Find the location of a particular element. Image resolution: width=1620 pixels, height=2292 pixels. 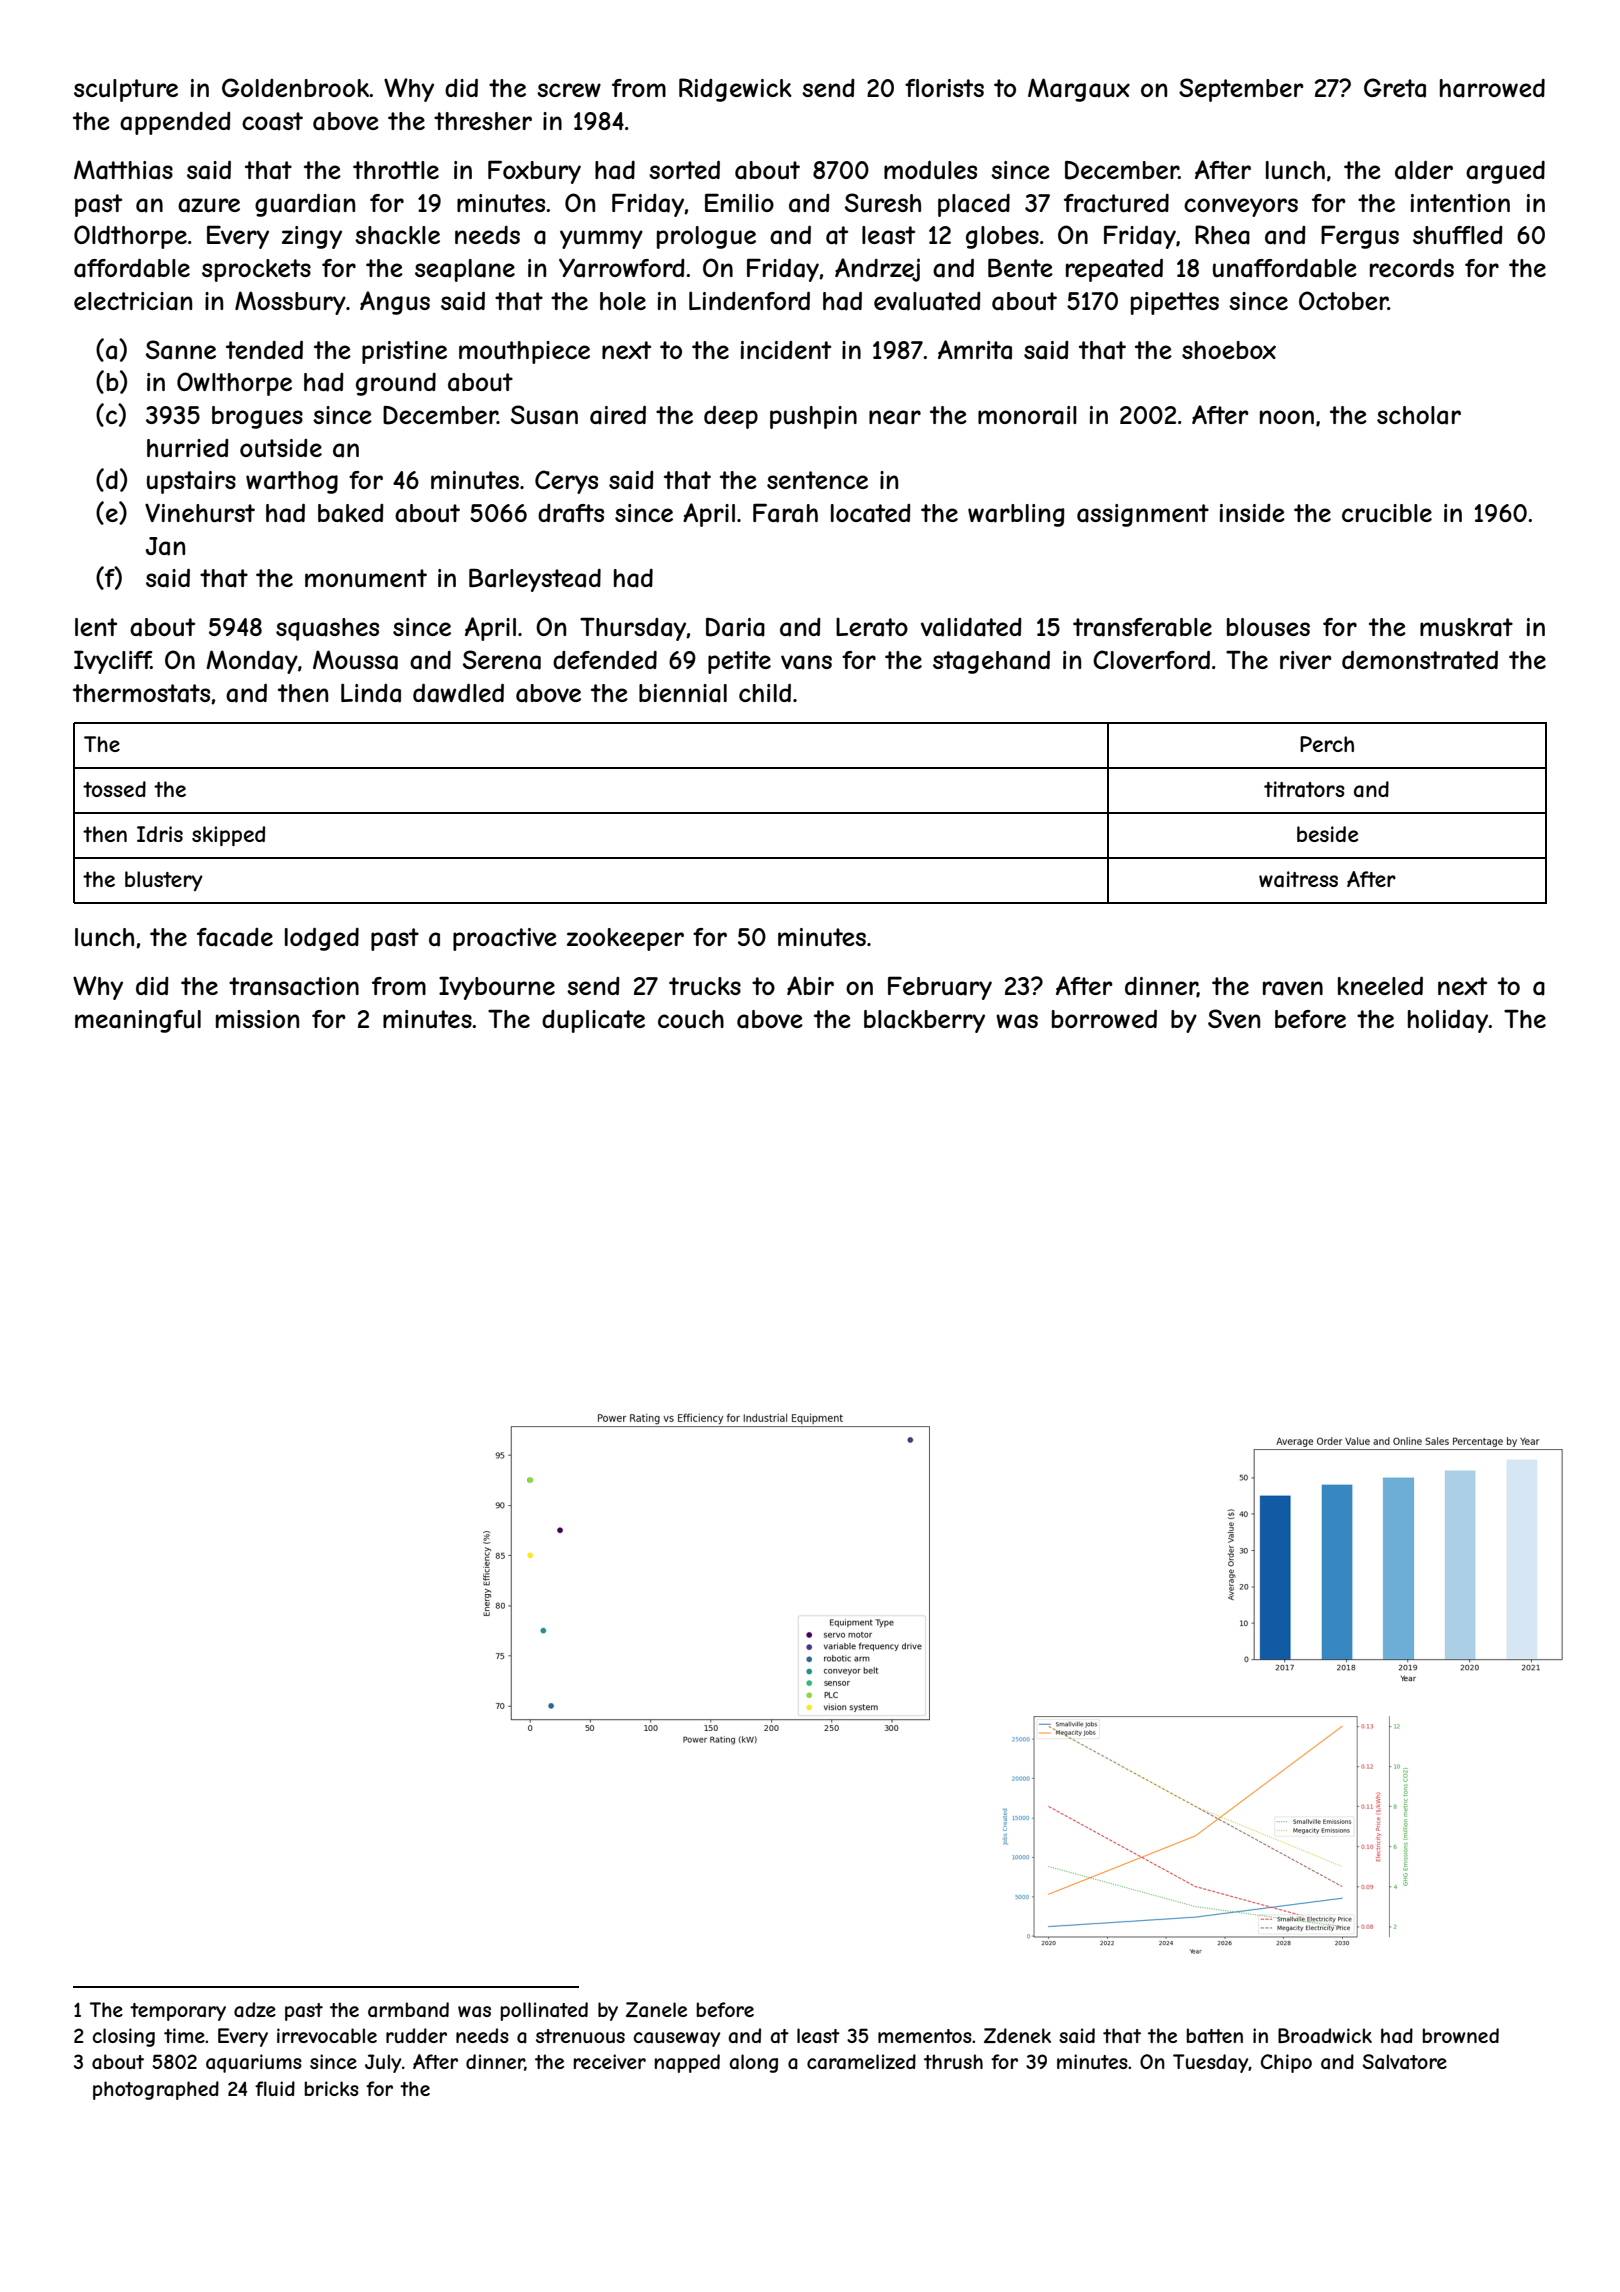

duplicate is located at coordinates (593, 1021).
